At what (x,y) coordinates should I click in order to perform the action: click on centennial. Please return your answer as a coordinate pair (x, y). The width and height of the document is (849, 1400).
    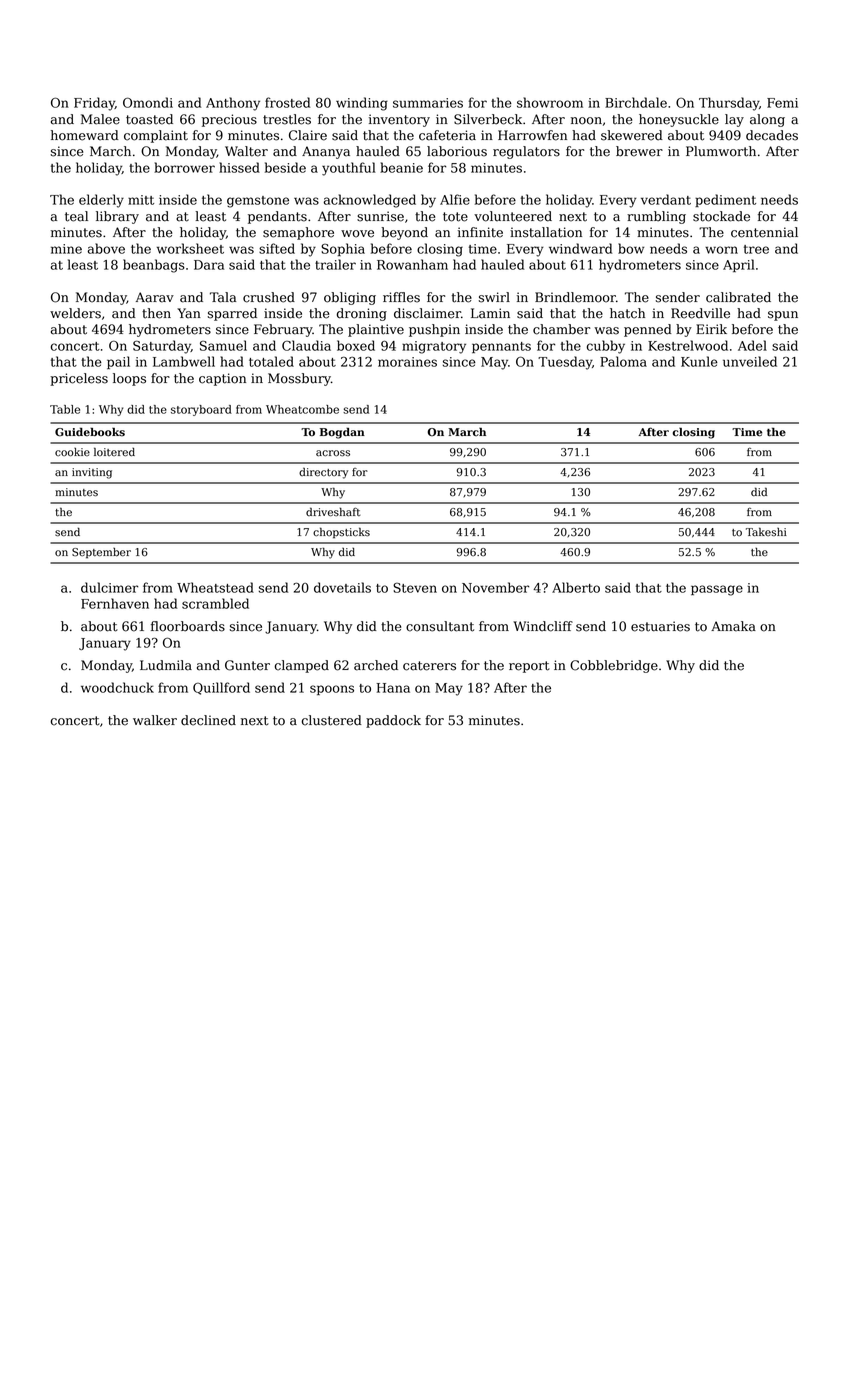
    Looking at the image, I should click on (764, 232).
